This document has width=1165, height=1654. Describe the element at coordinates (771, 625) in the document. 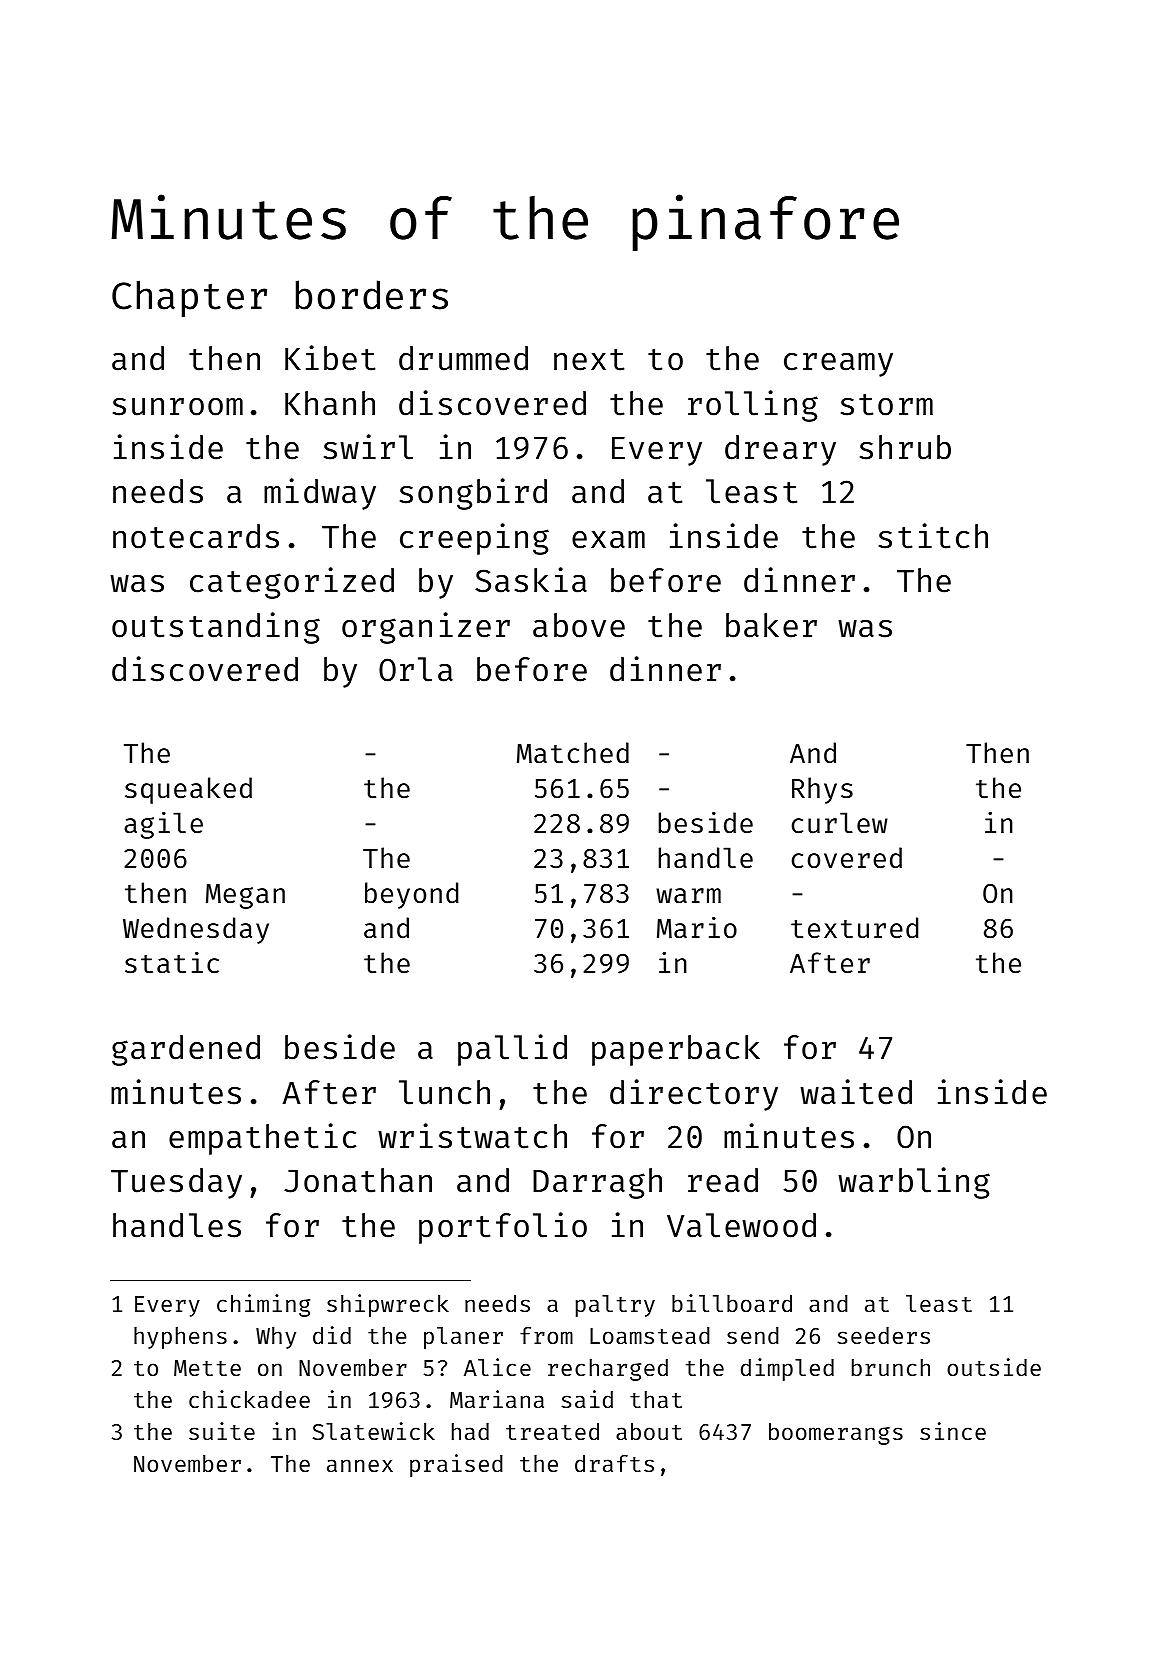

I see `baker` at that location.
